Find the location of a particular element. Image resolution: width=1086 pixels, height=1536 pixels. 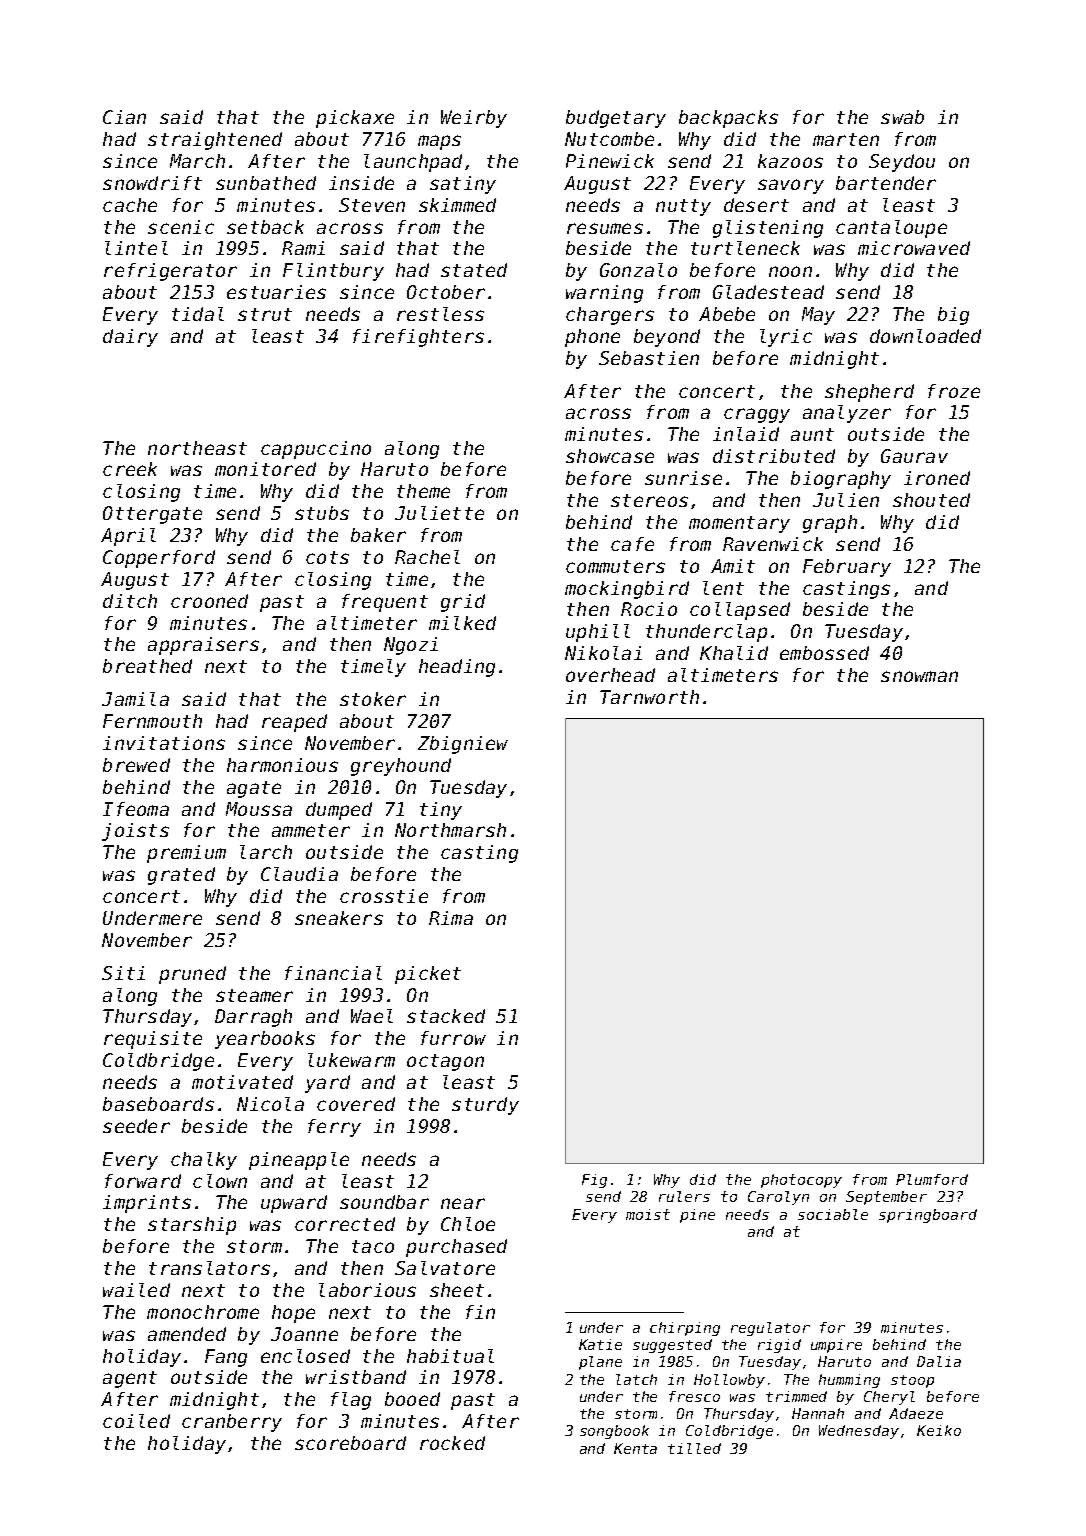

pruned is located at coordinates (192, 975).
